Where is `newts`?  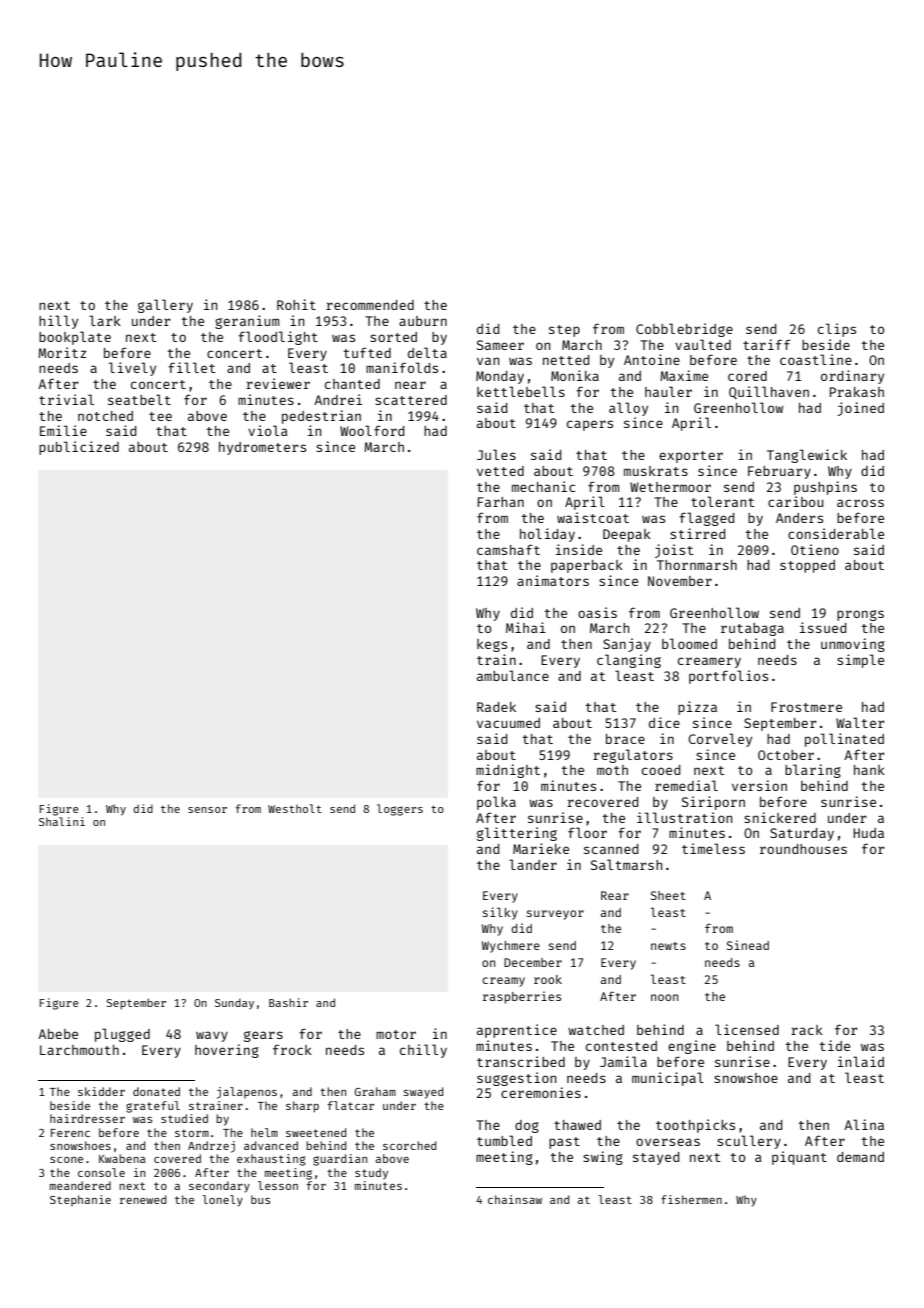
newts is located at coordinates (668, 946).
